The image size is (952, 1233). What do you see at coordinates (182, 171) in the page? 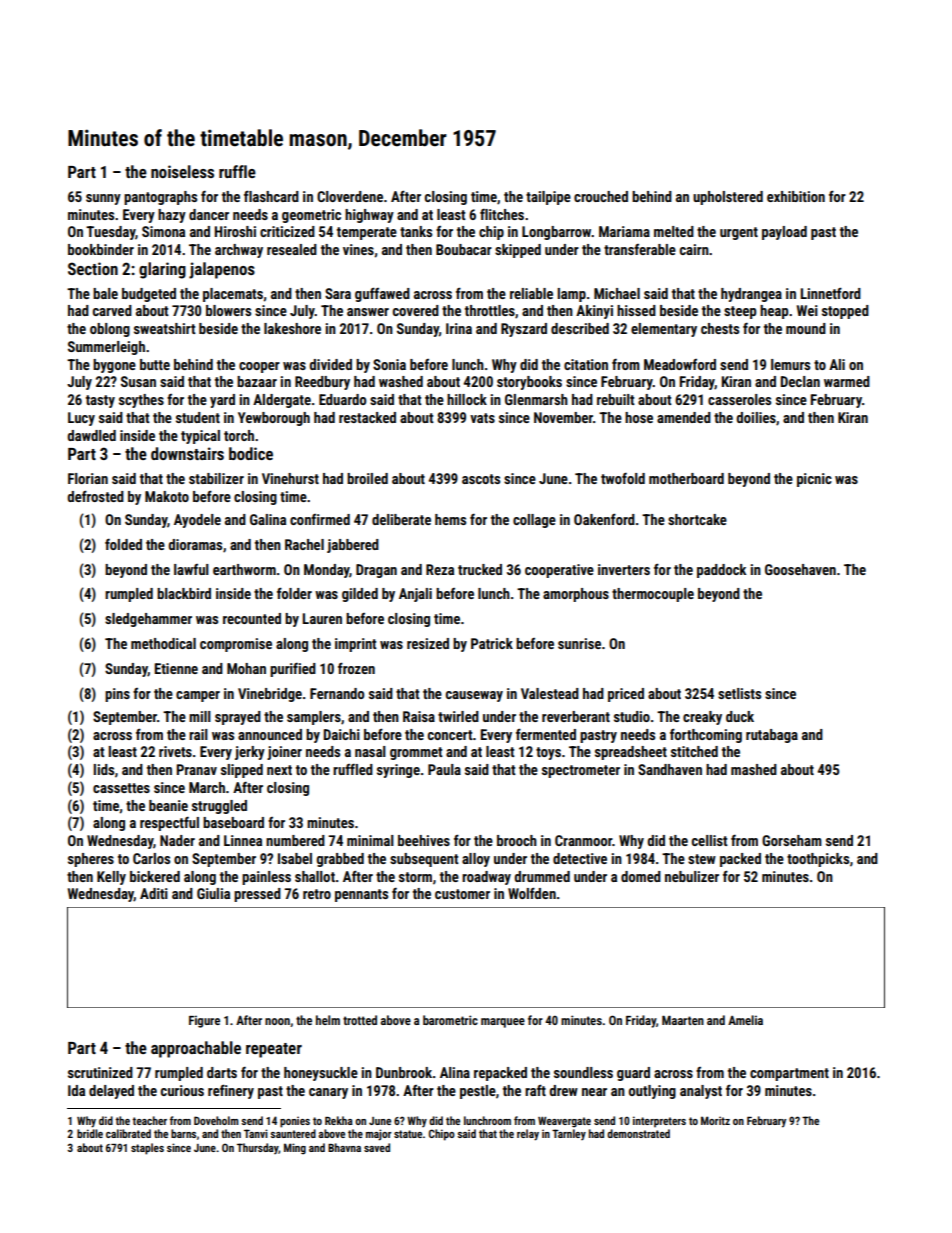
I see `noiseless` at bounding box center [182, 171].
